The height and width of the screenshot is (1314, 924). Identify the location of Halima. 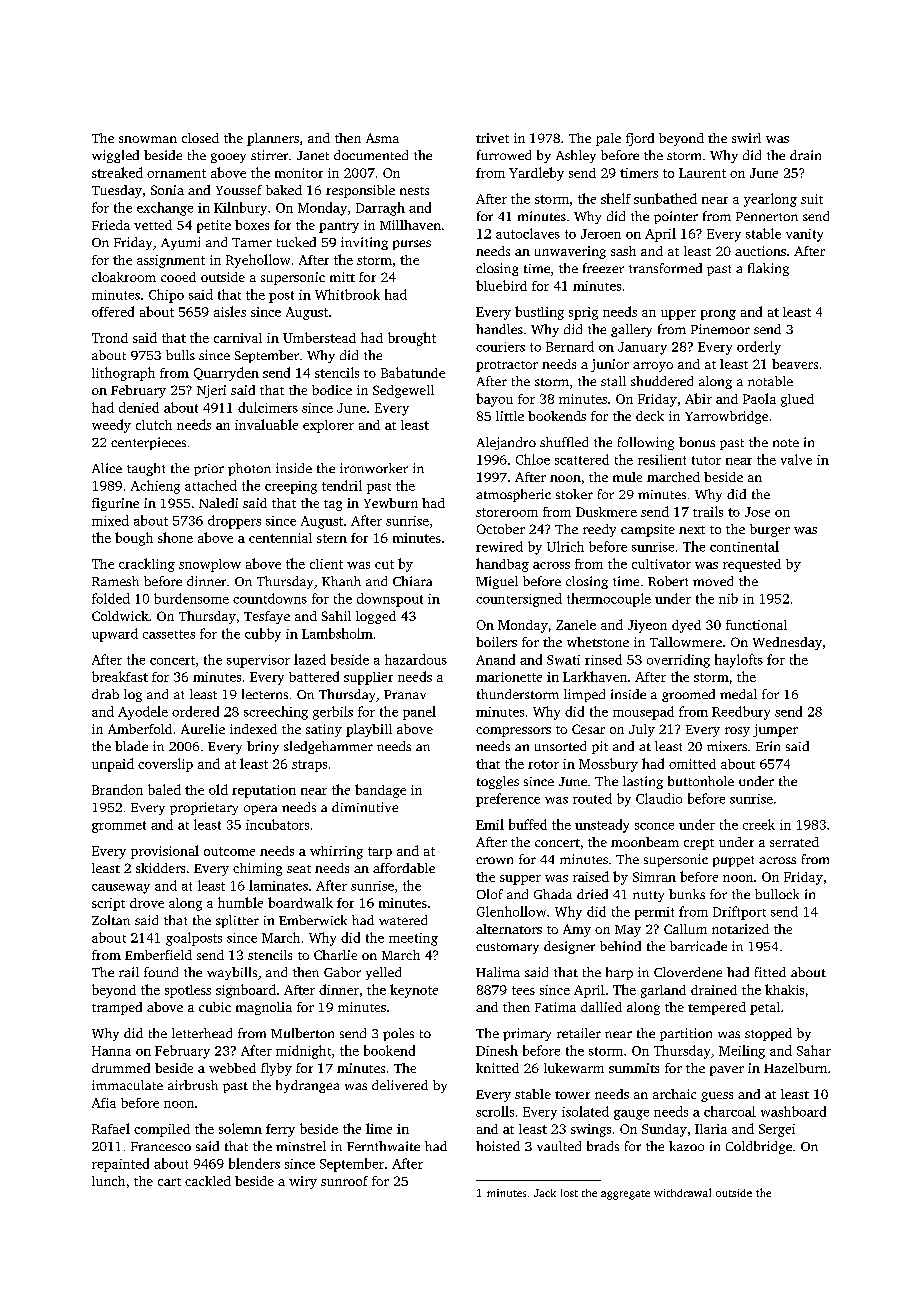
(498, 972).
